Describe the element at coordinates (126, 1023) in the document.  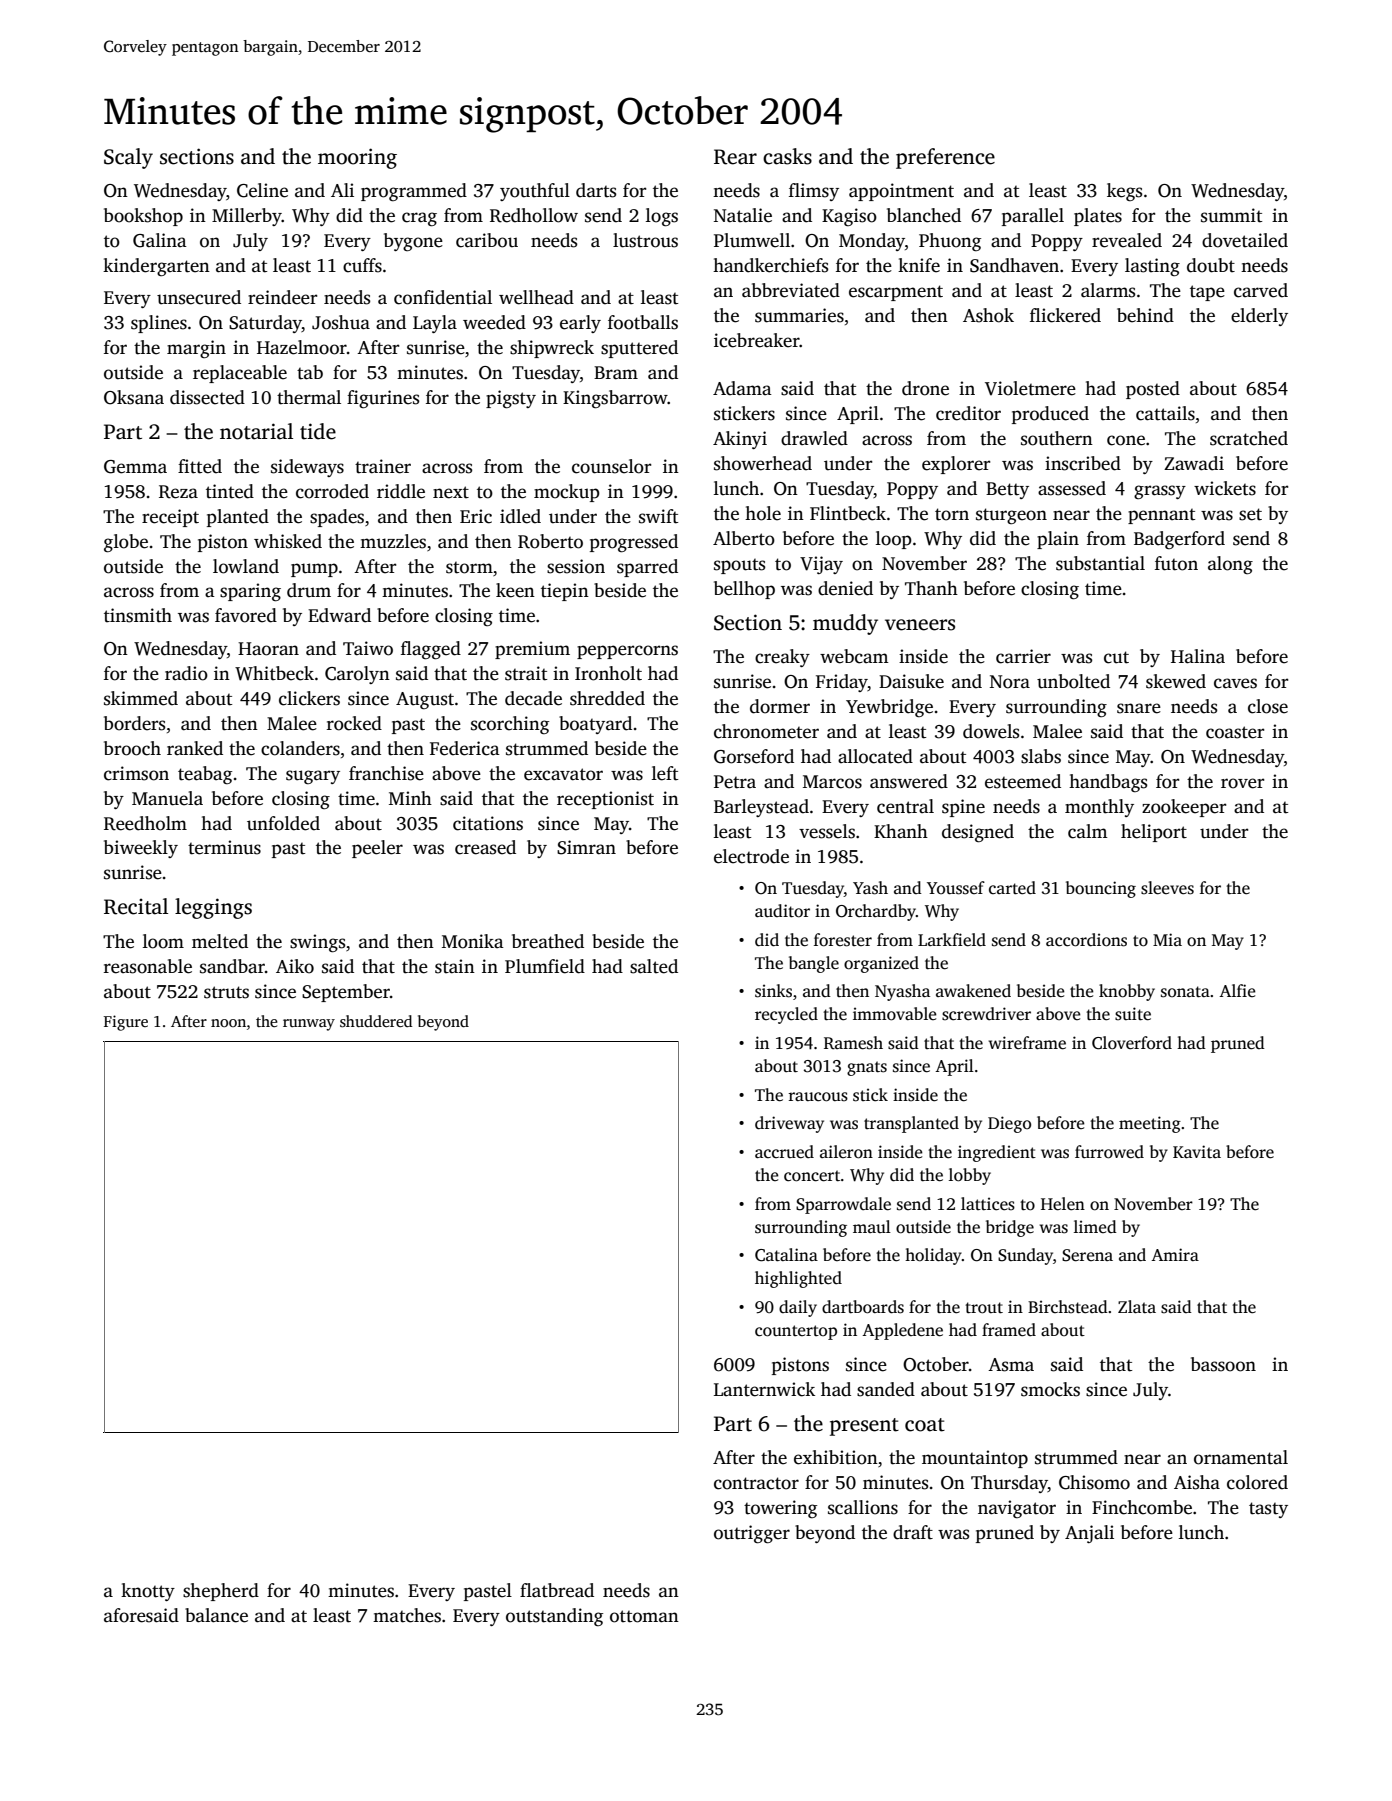
I see `Figure` at that location.
